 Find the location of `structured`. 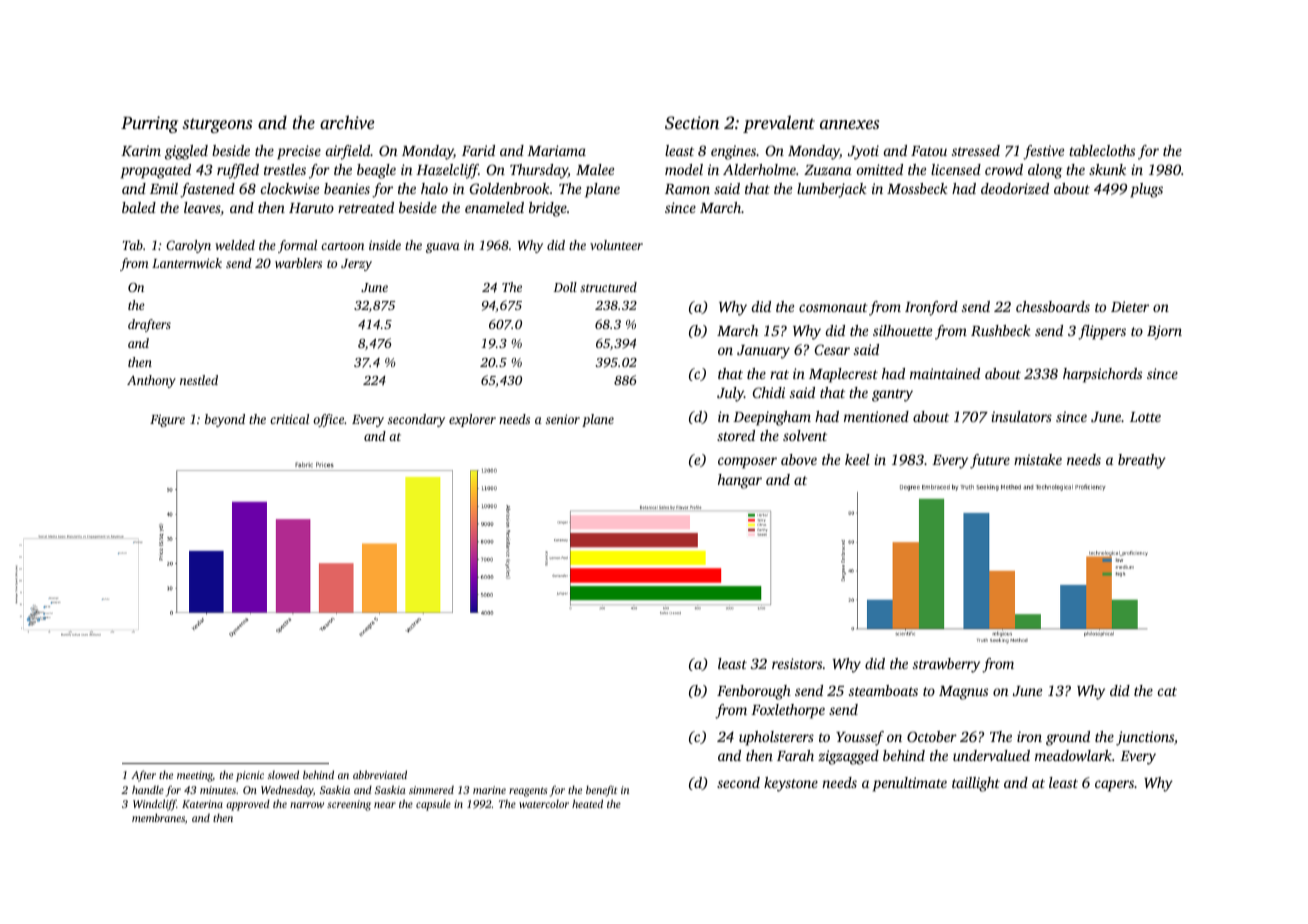

structured is located at coordinates (608, 287).
